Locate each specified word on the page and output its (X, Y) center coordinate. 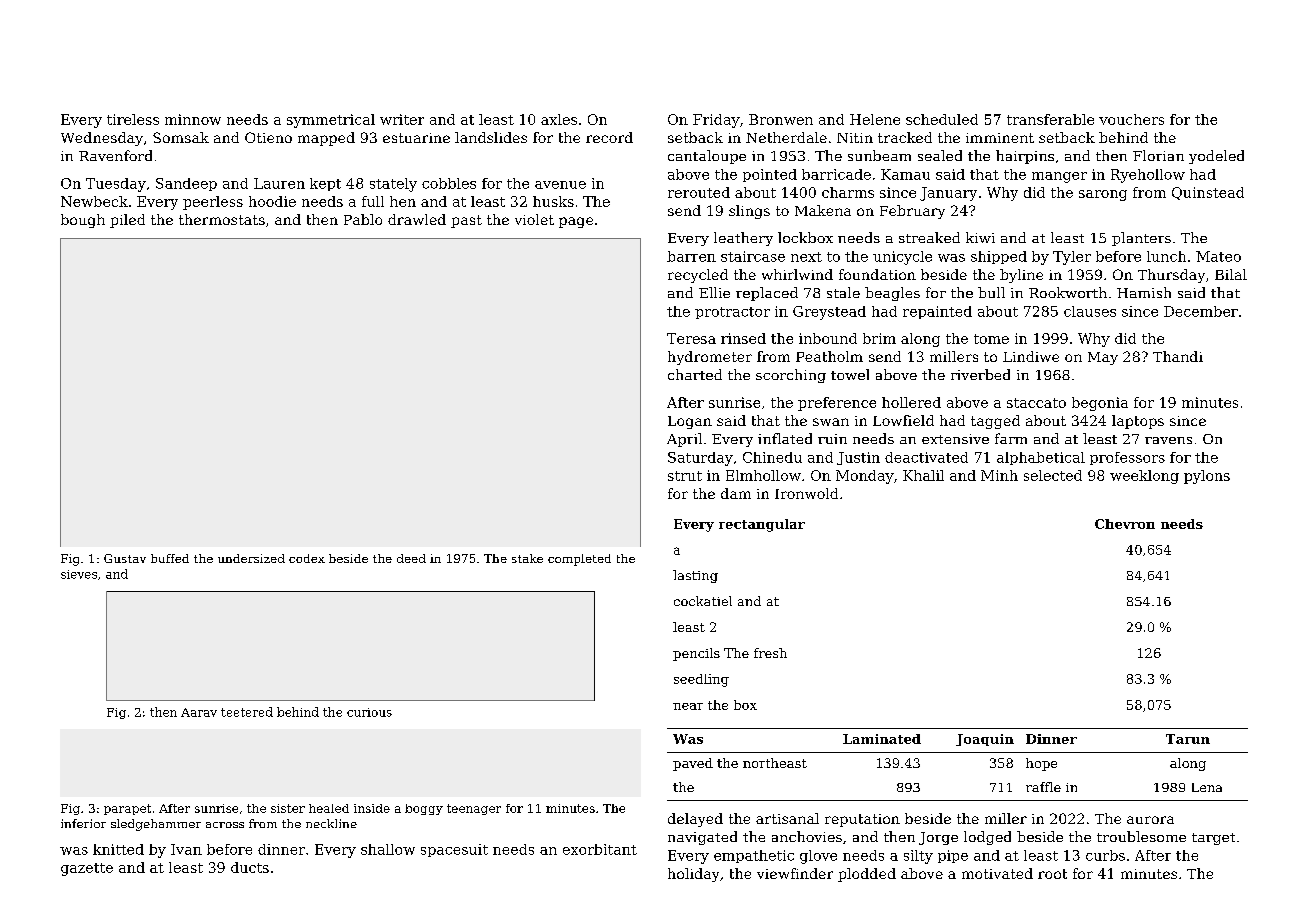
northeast (775, 763)
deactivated (926, 457)
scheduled (942, 119)
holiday (693, 875)
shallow (388, 849)
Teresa (691, 338)
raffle (1043, 787)
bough (83, 221)
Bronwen (781, 119)
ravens (1168, 440)
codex (307, 558)
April (684, 440)
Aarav (199, 712)
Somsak (181, 137)
